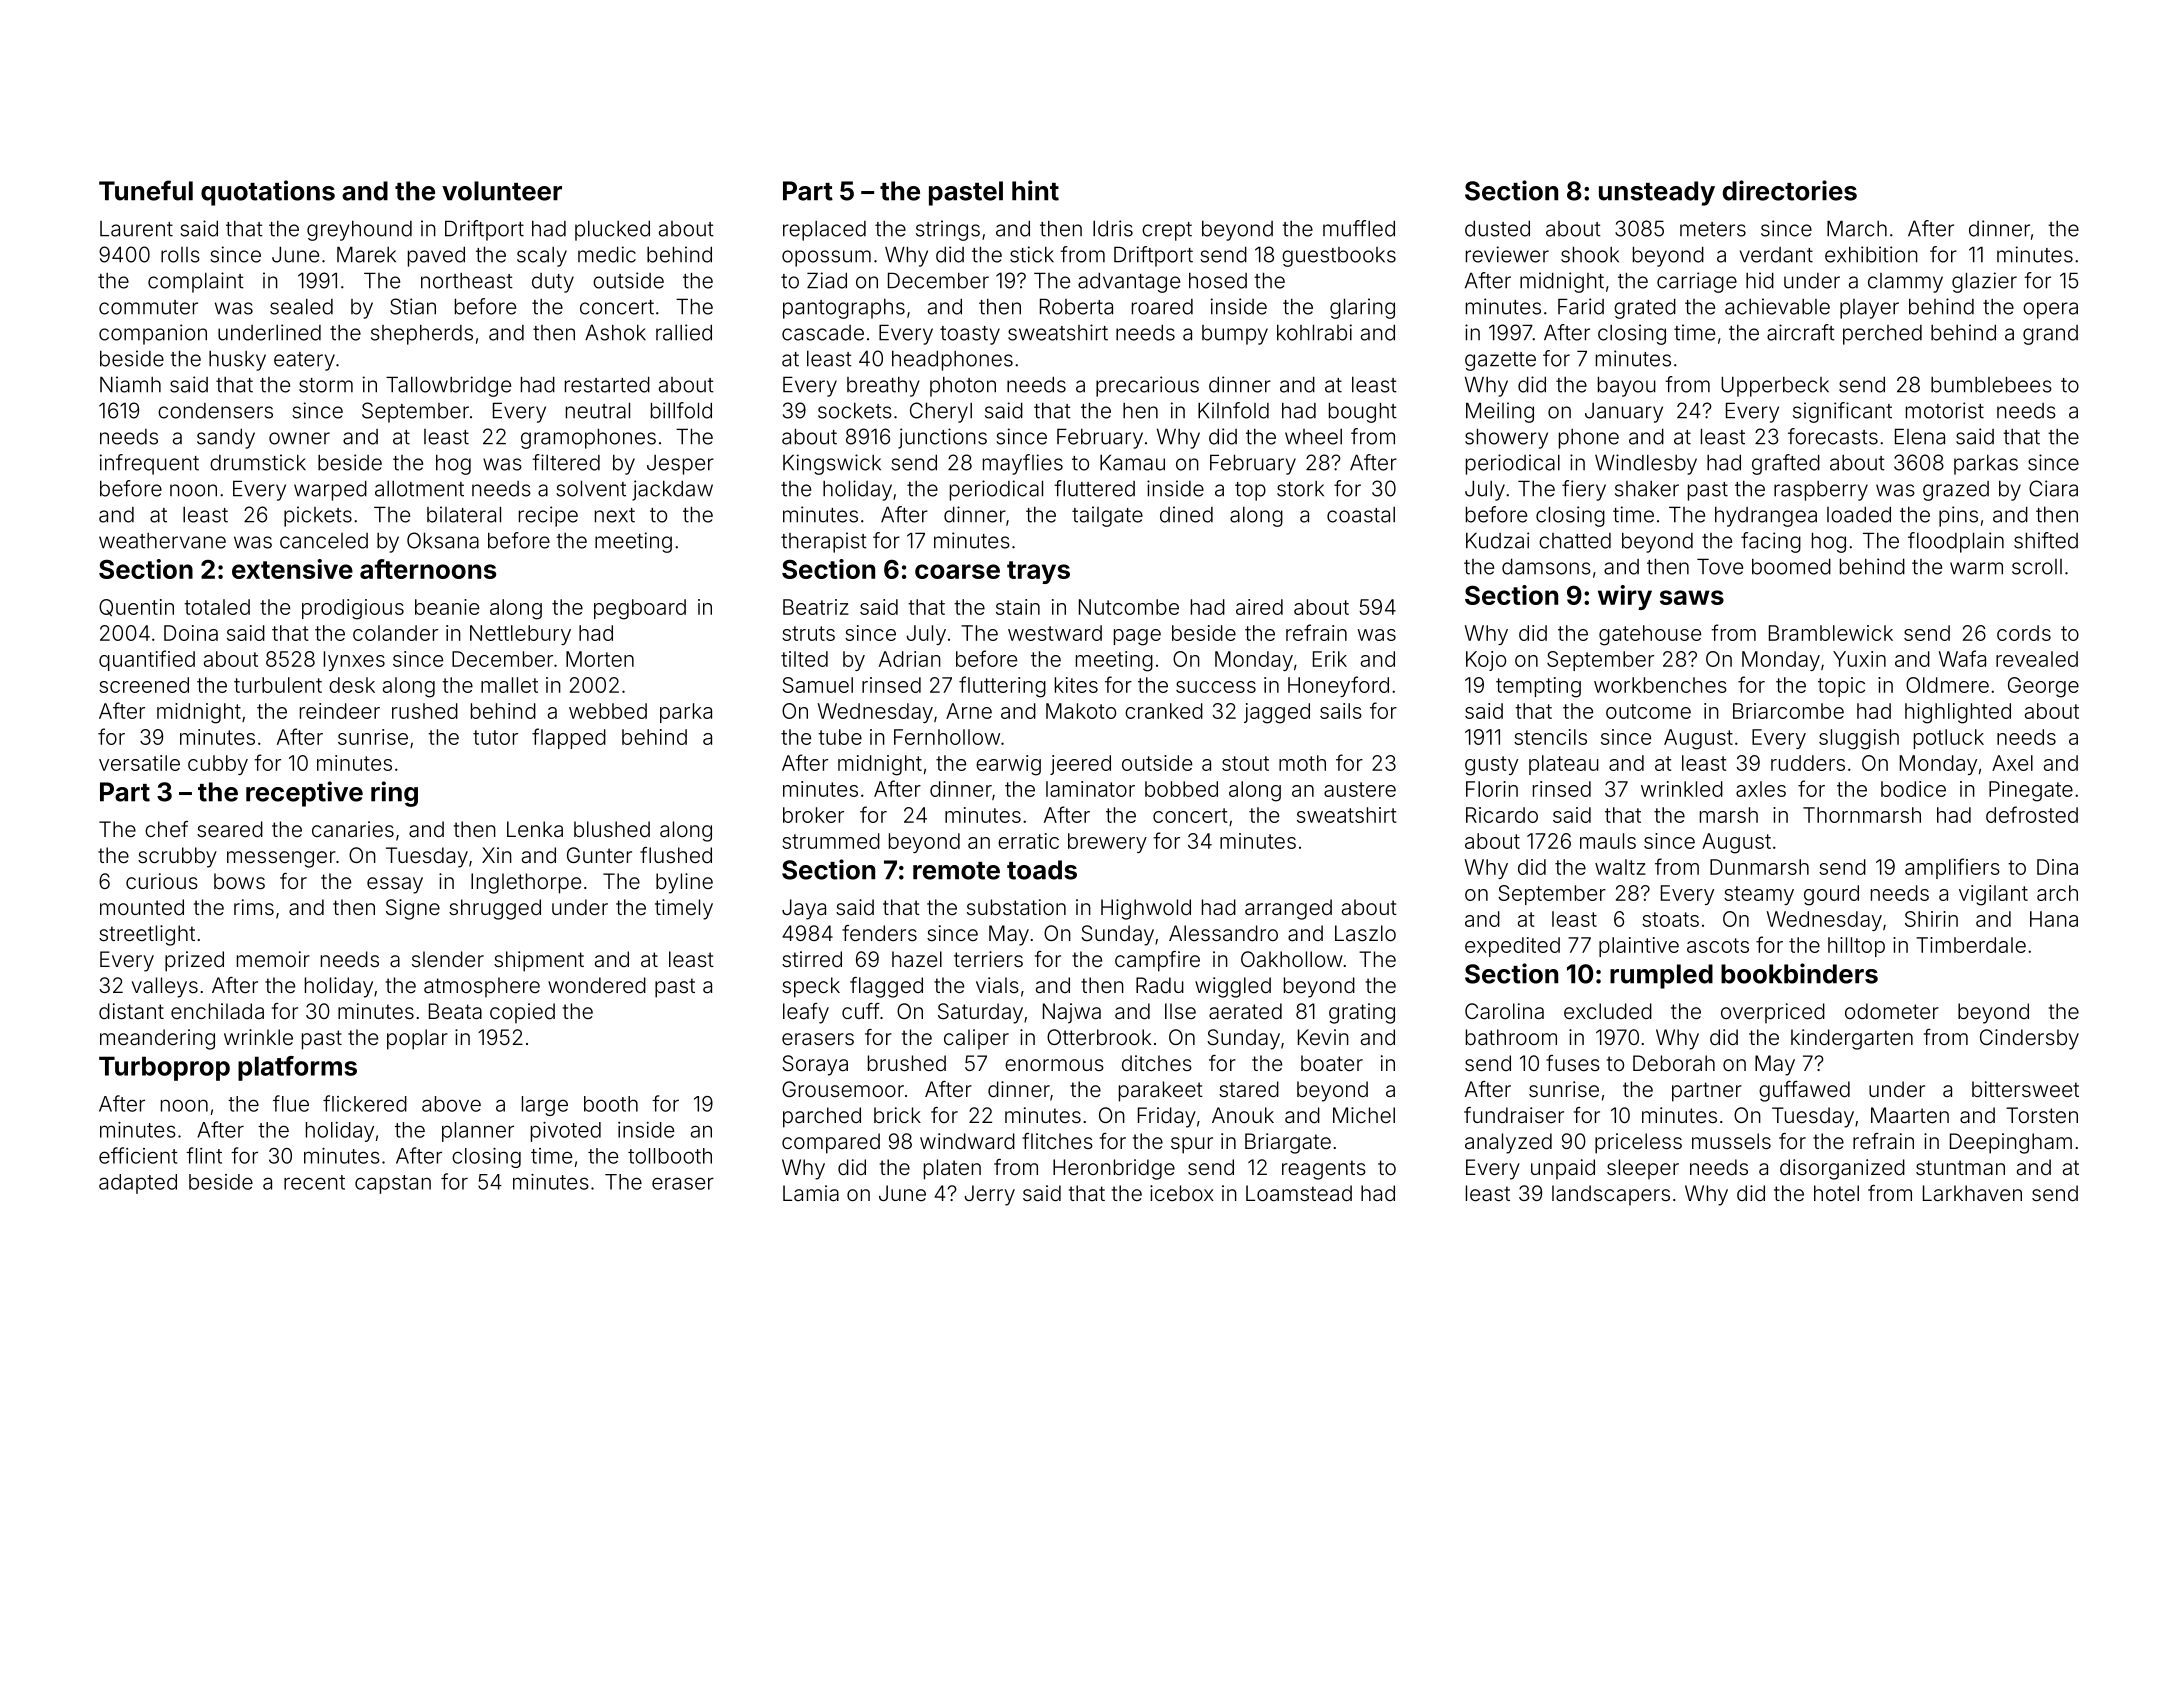  Describe the element at coordinates (304, 794) in the screenshot. I see `receptive` at that location.
